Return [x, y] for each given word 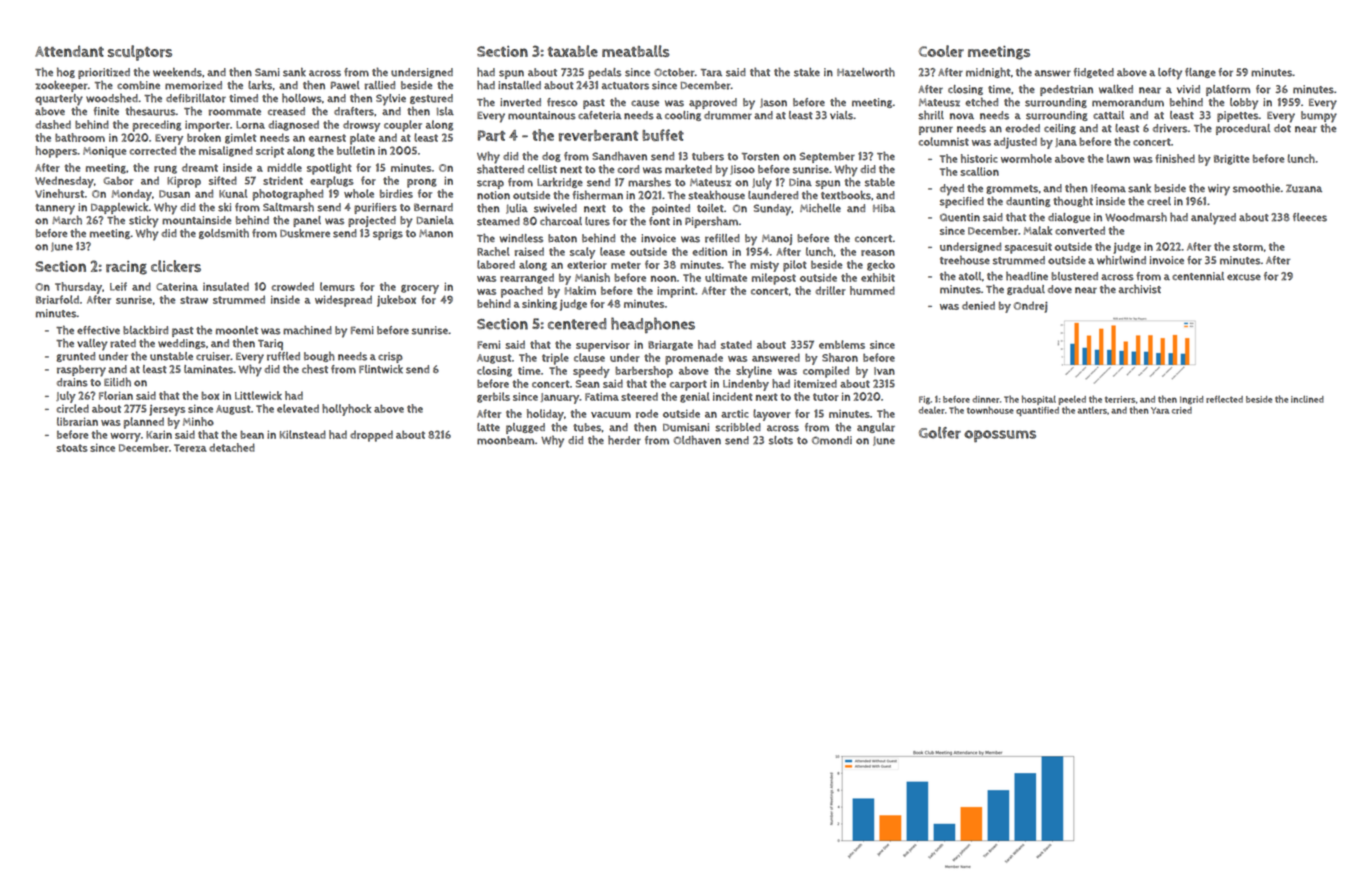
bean [252, 434]
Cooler [941, 51]
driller [830, 290]
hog [66, 72]
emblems [842, 344]
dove [1060, 289]
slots [781, 440]
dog [551, 157]
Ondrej [1031, 307]
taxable [572, 51]
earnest [327, 138]
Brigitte [1231, 159]
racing [126, 268]
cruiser [213, 356]
